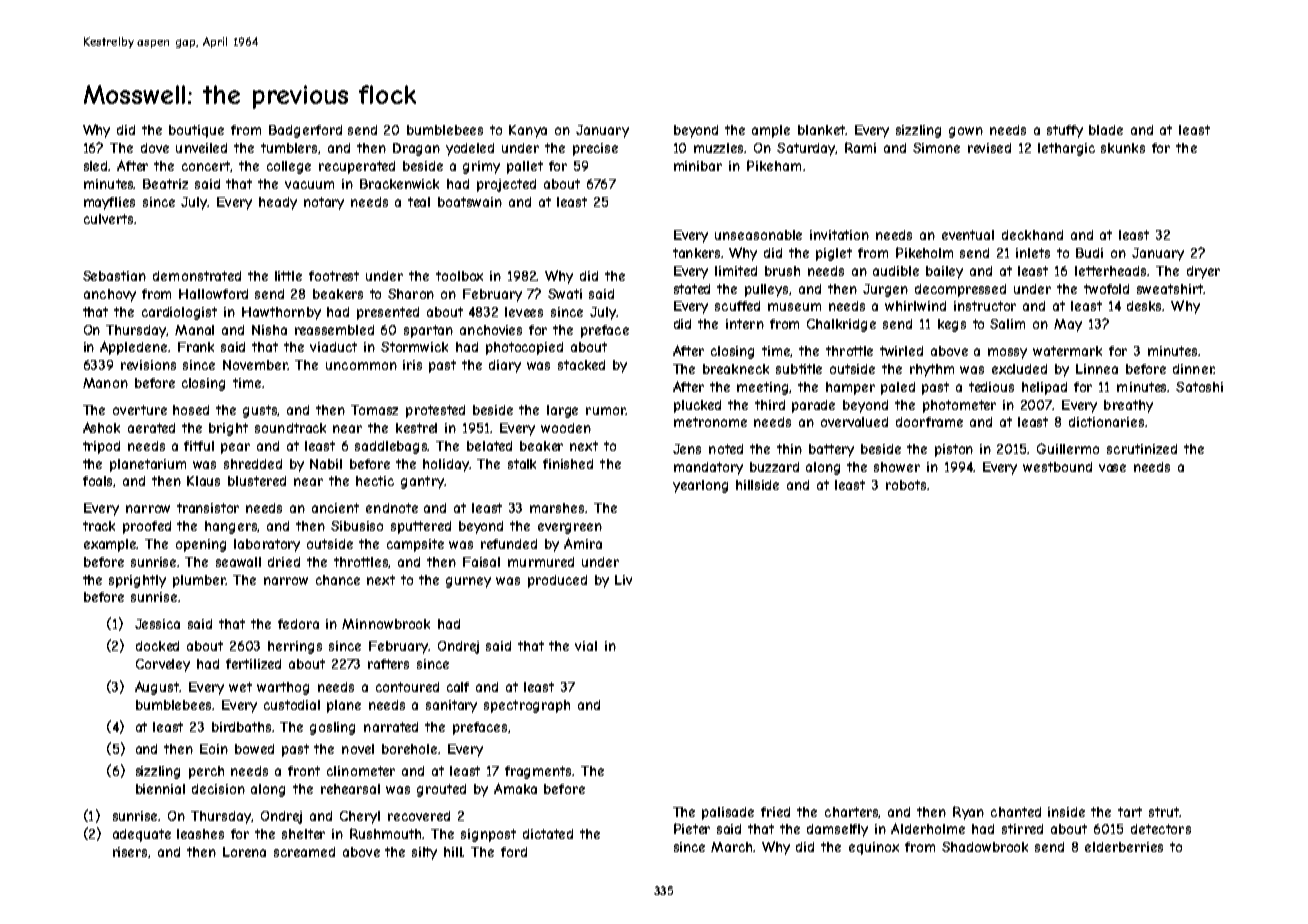  Describe the element at coordinates (897, 467) in the page. I see `shower` at that location.
